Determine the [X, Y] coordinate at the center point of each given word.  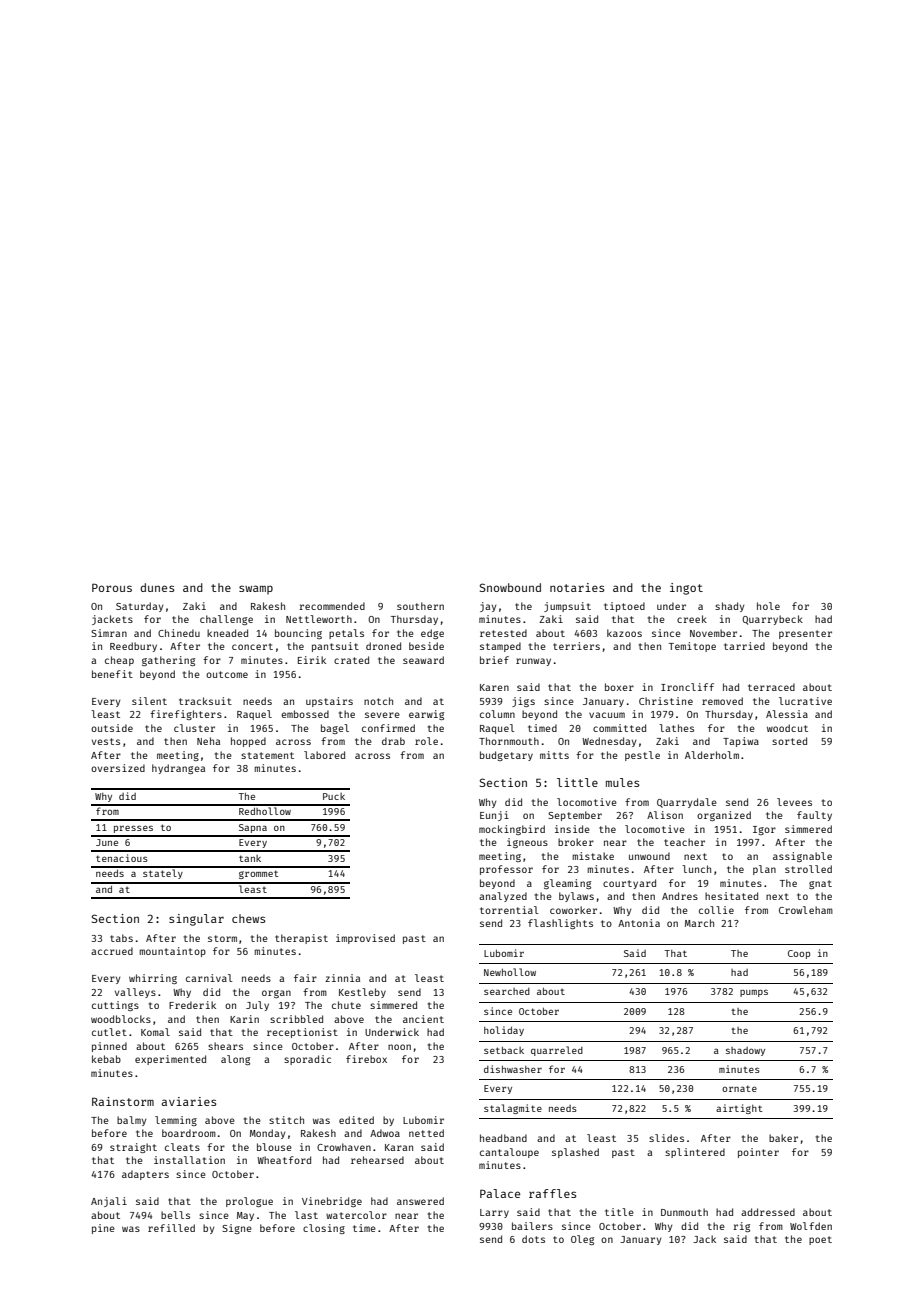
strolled [808, 869]
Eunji [494, 816]
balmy [131, 1121]
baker [783, 1138]
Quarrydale [687, 803]
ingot [686, 589]
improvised [365, 939]
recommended [332, 606]
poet [820, 1240]
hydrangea [178, 769]
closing [324, 1229]
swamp [256, 589]
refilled [171, 1228]
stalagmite [513, 1109]
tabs [121, 938]
